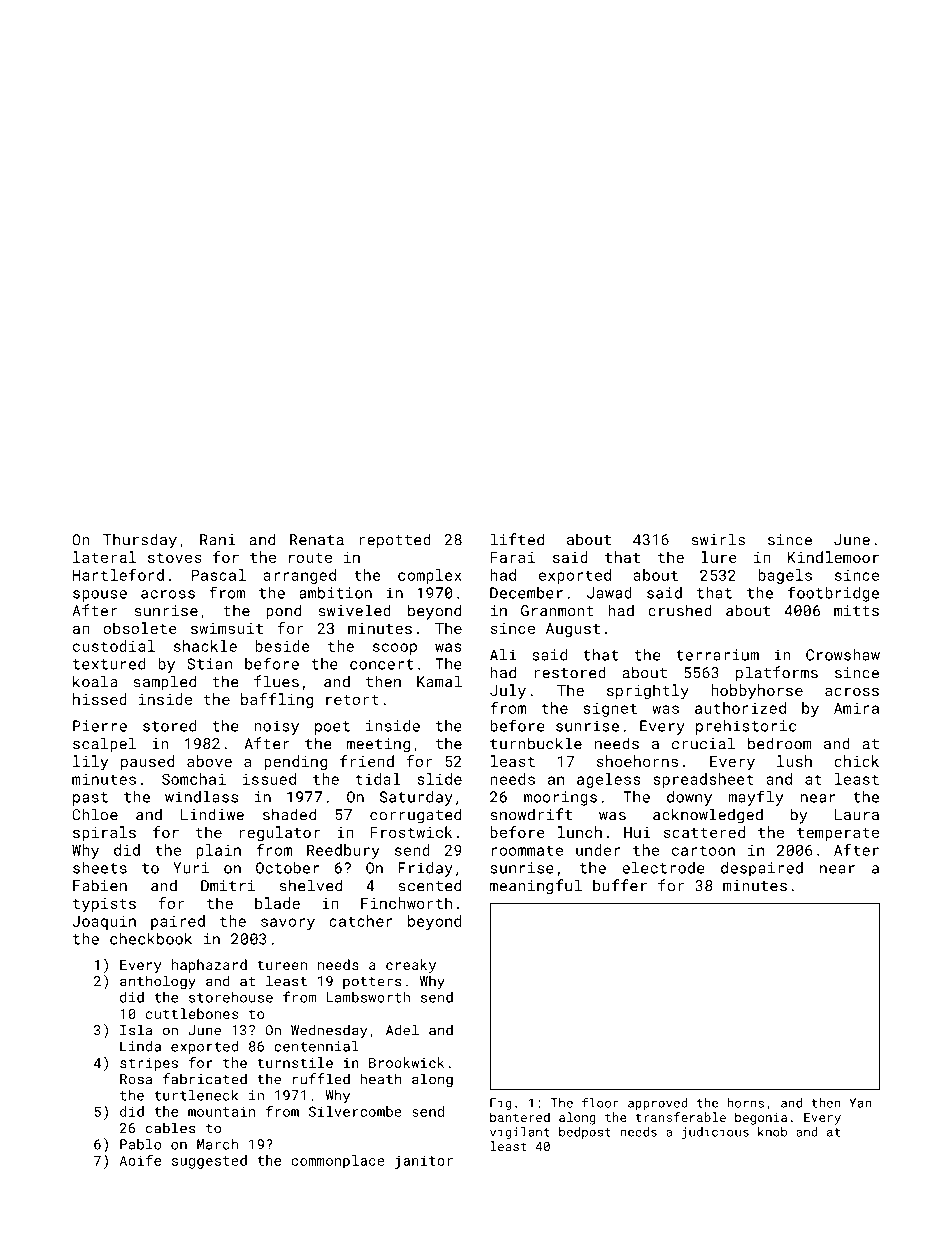 The width and height of the document is (952, 1233). I want to click on pending, so click(295, 762).
